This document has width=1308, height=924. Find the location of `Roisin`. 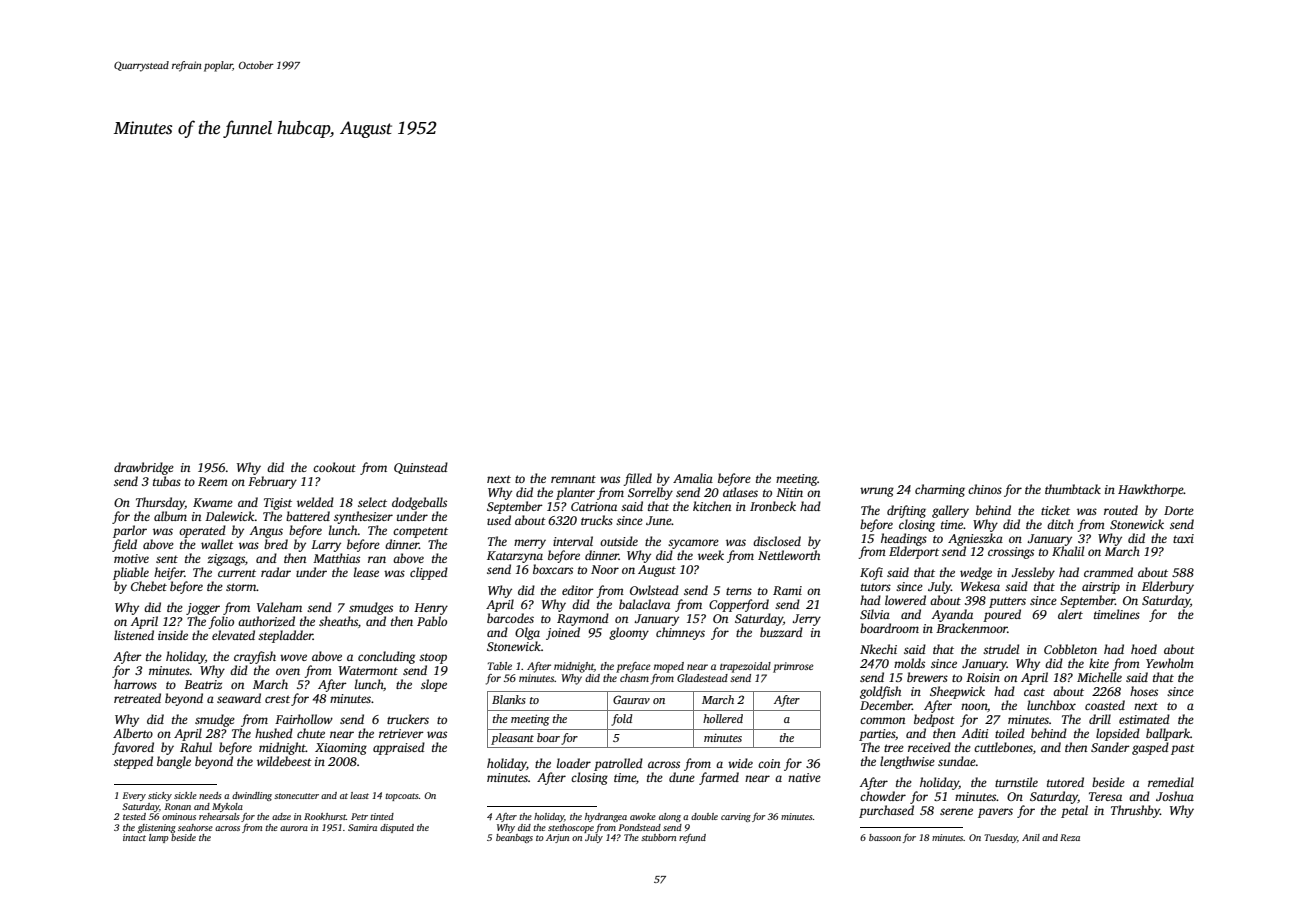

Roisin is located at coordinates (983, 677).
